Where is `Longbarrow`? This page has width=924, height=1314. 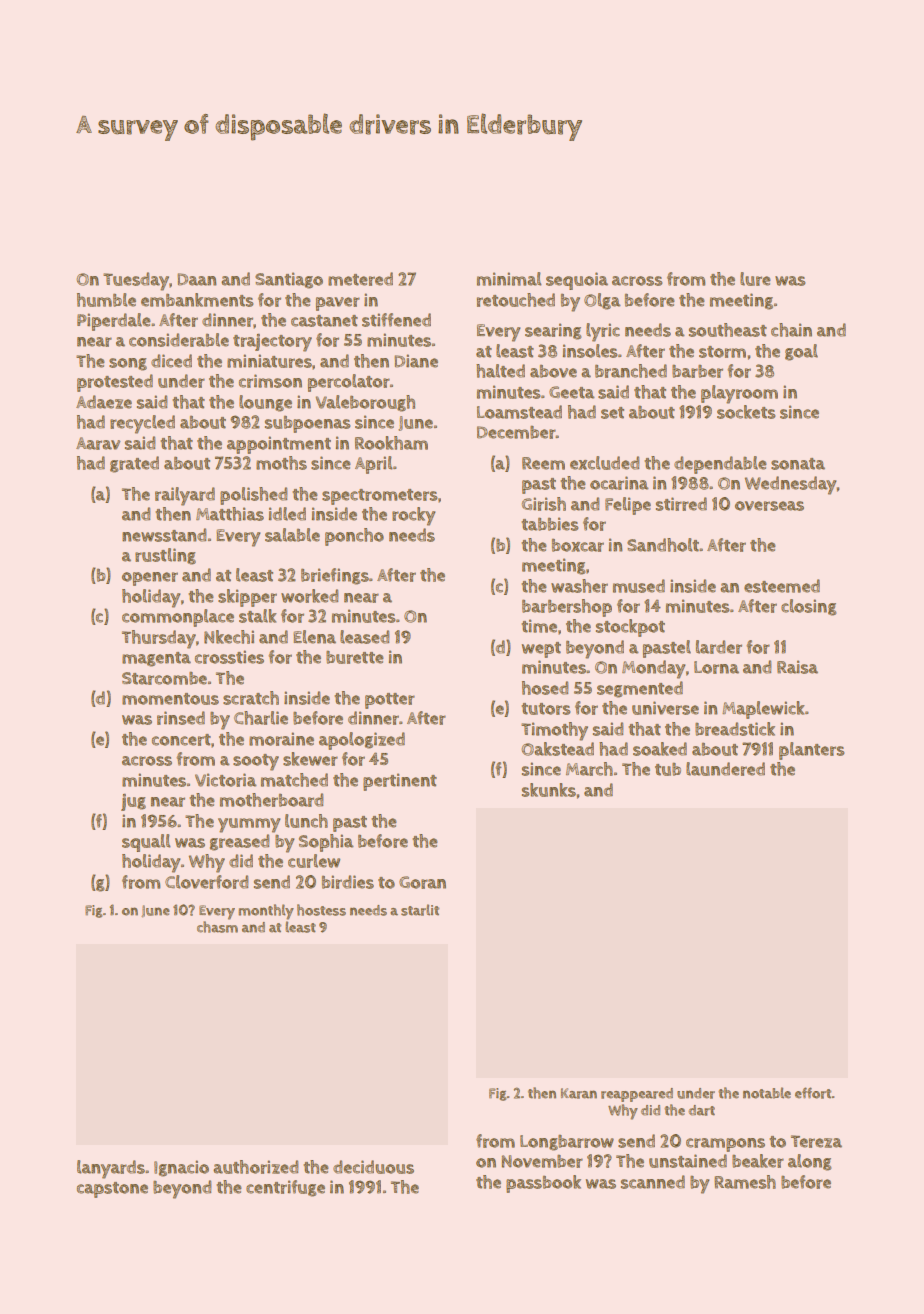
Longbarrow is located at coordinates (567, 1143).
